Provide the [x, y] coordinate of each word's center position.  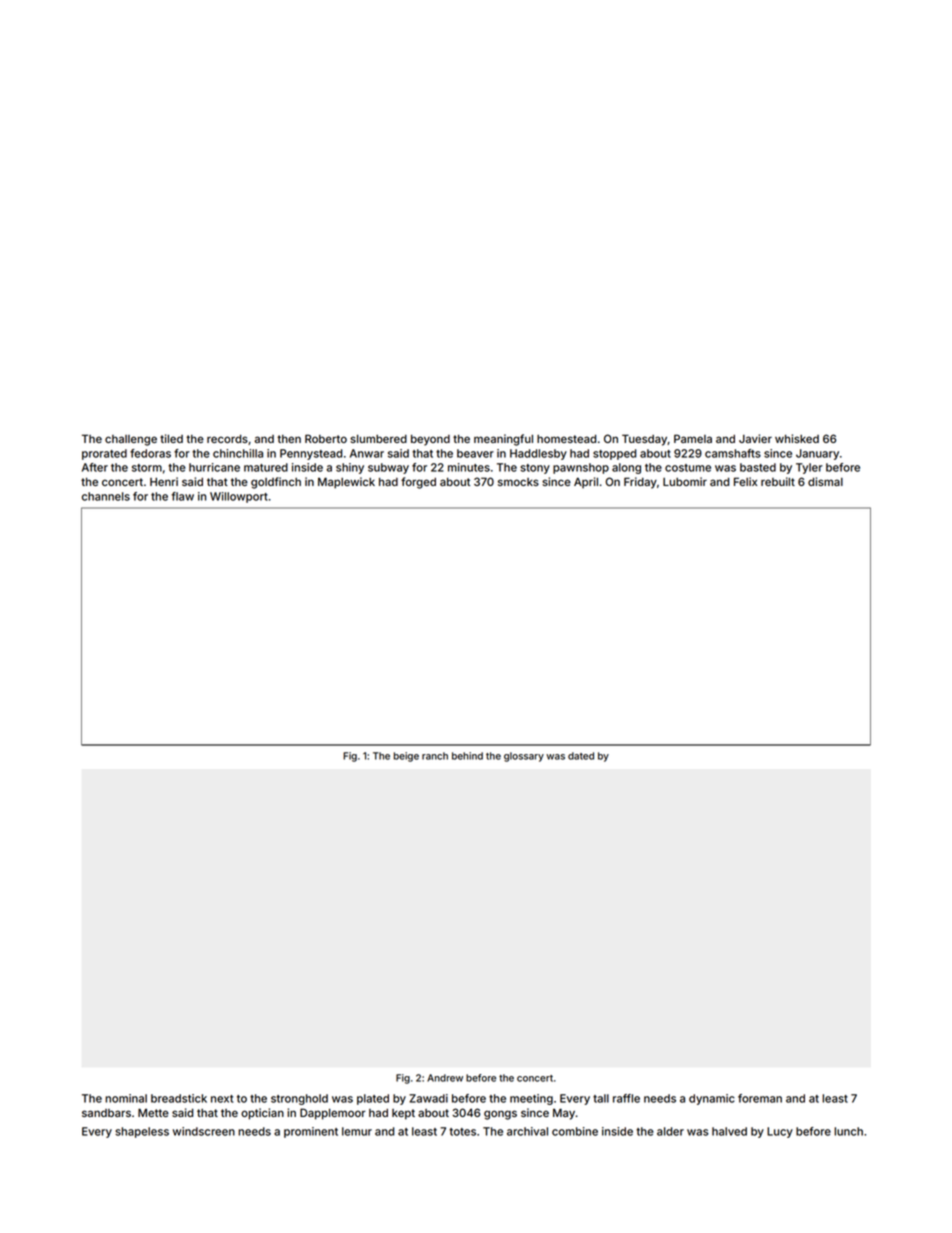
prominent [311, 1132]
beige [406, 757]
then [289, 439]
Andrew [445, 1078]
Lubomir [685, 481]
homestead [566, 439]
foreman [760, 1098]
